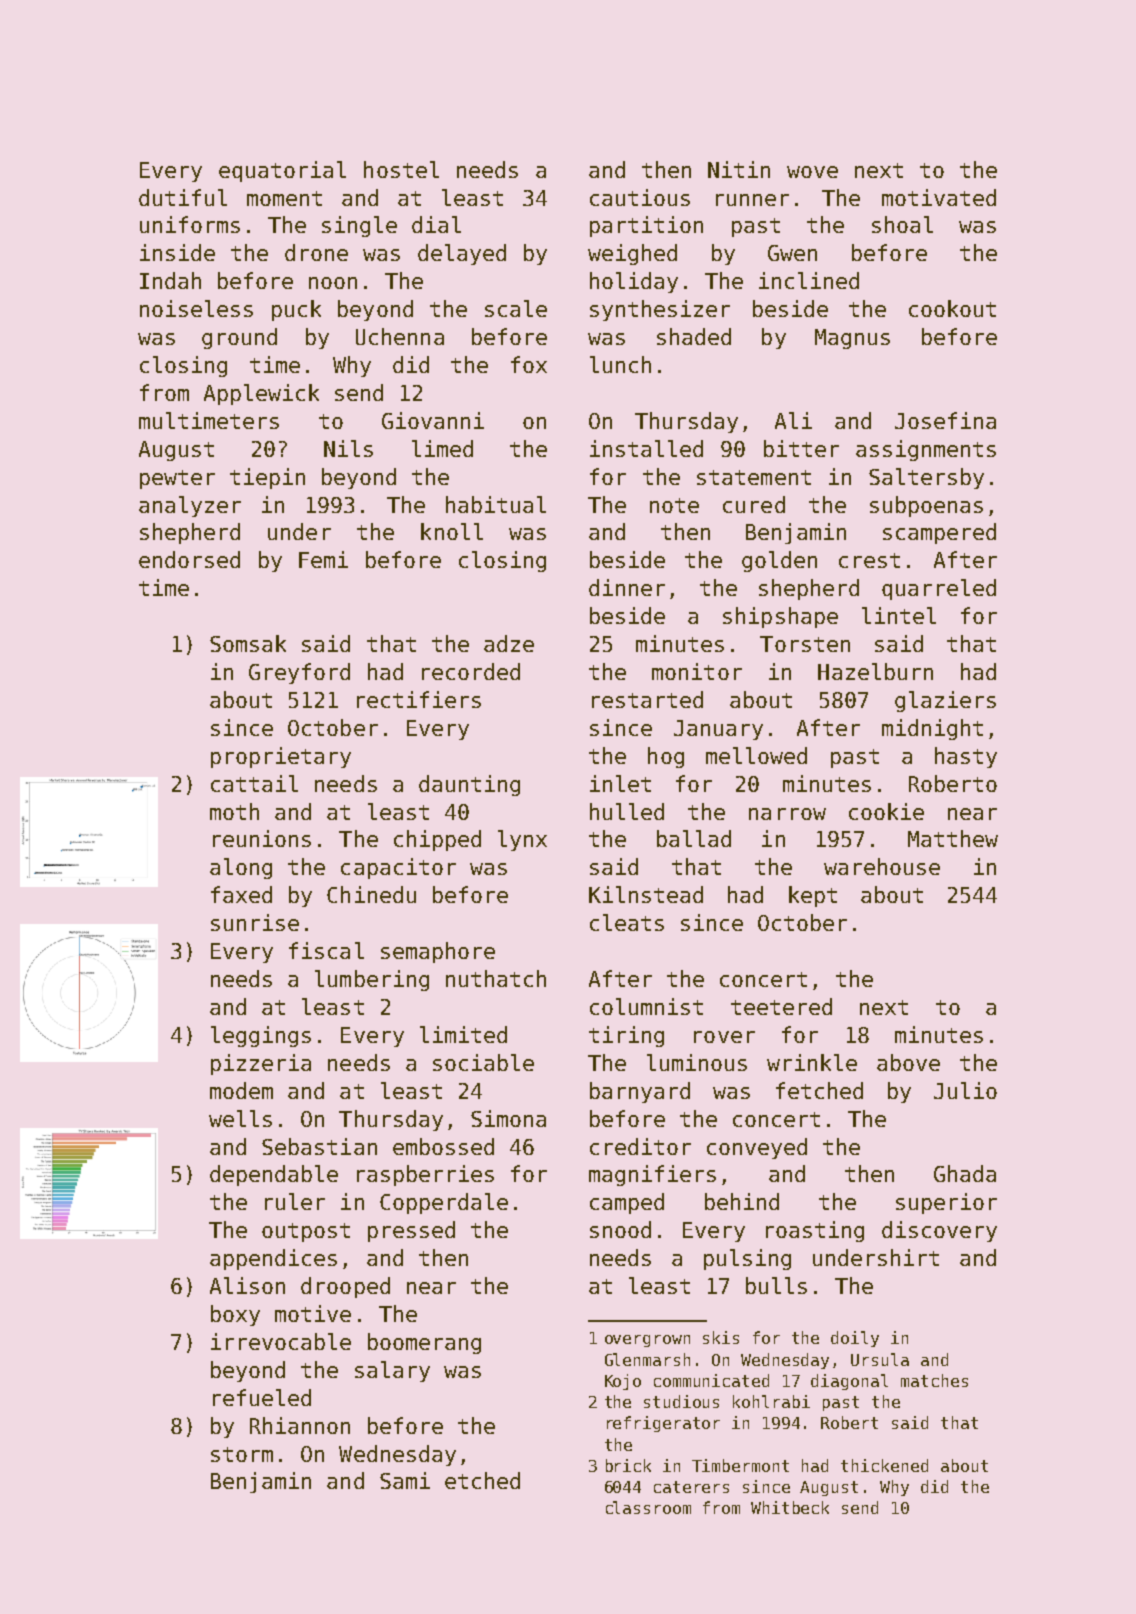 Image resolution: width=1136 pixels, height=1614 pixels. What do you see at coordinates (966, 757) in the image?
I see `hasty` at bounding box center [966, 757].
